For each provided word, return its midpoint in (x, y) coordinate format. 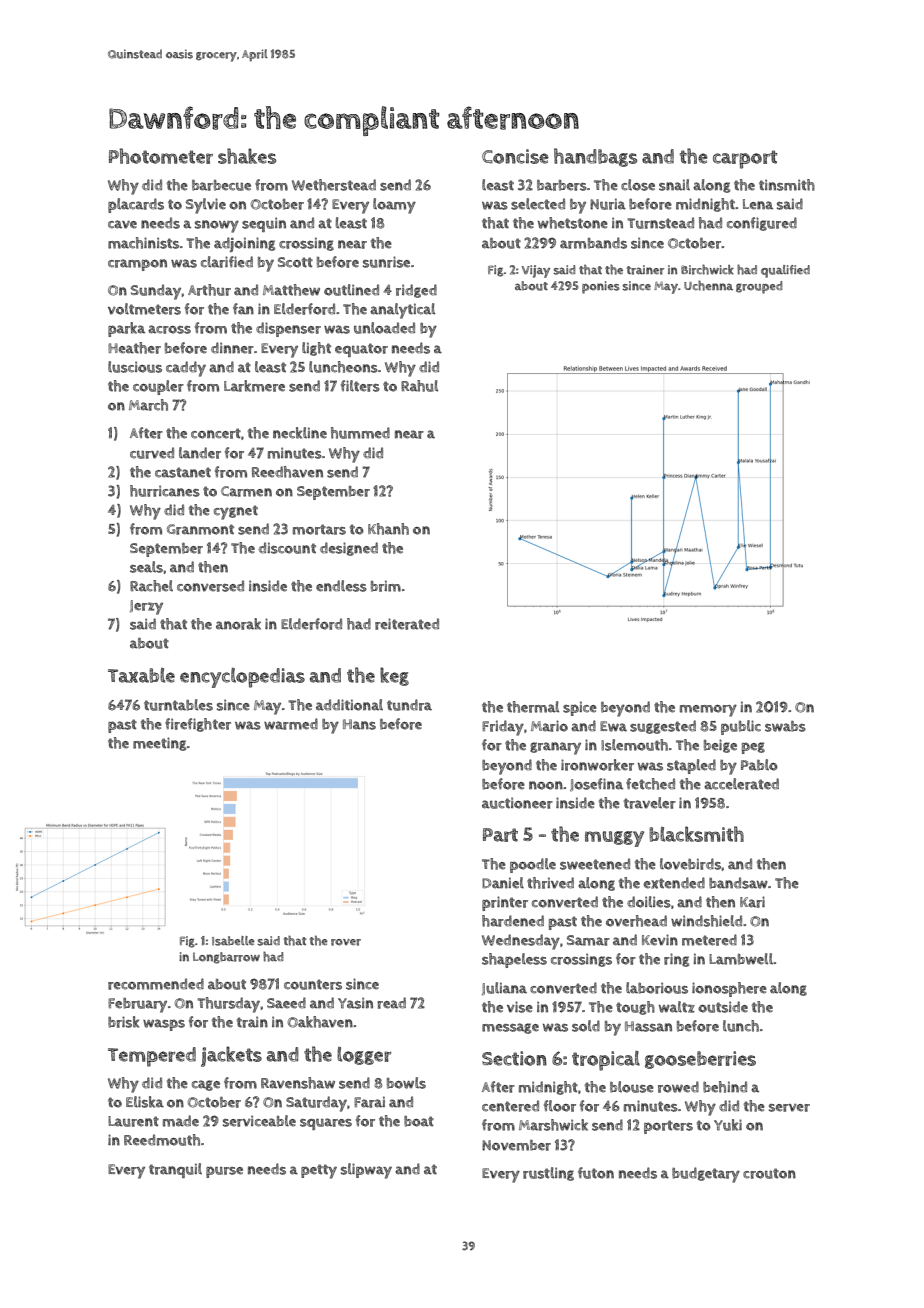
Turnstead (660, 223)
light (316, 349)
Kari (752, 902)
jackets (231, 1056)
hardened (513, 921)
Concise (515, 156)
